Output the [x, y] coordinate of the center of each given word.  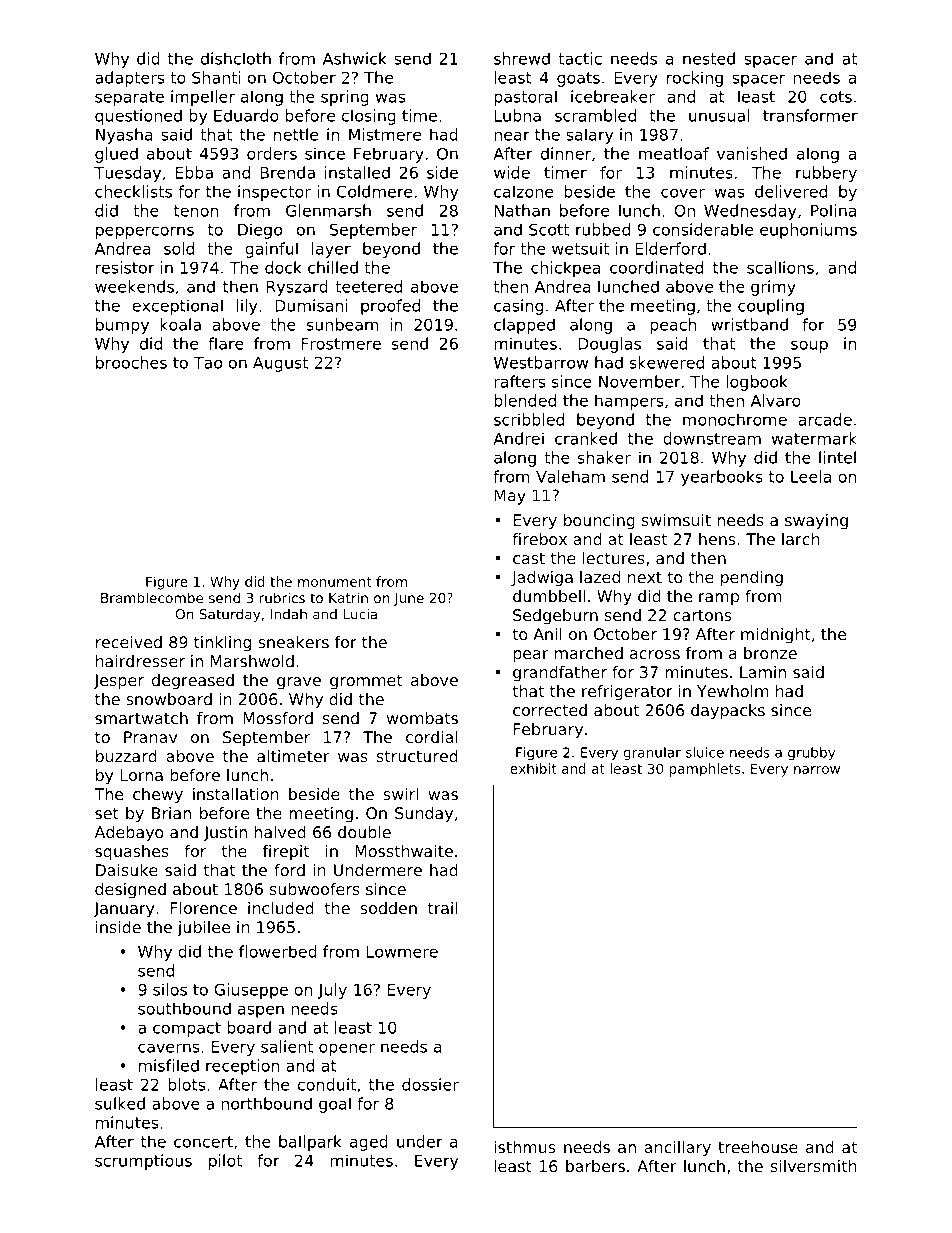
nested [709, 58]
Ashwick [355, 58]
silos [170, 989]
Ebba [194, 172]
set [107, 813]
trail [442, 908]
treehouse [758, 1147]
